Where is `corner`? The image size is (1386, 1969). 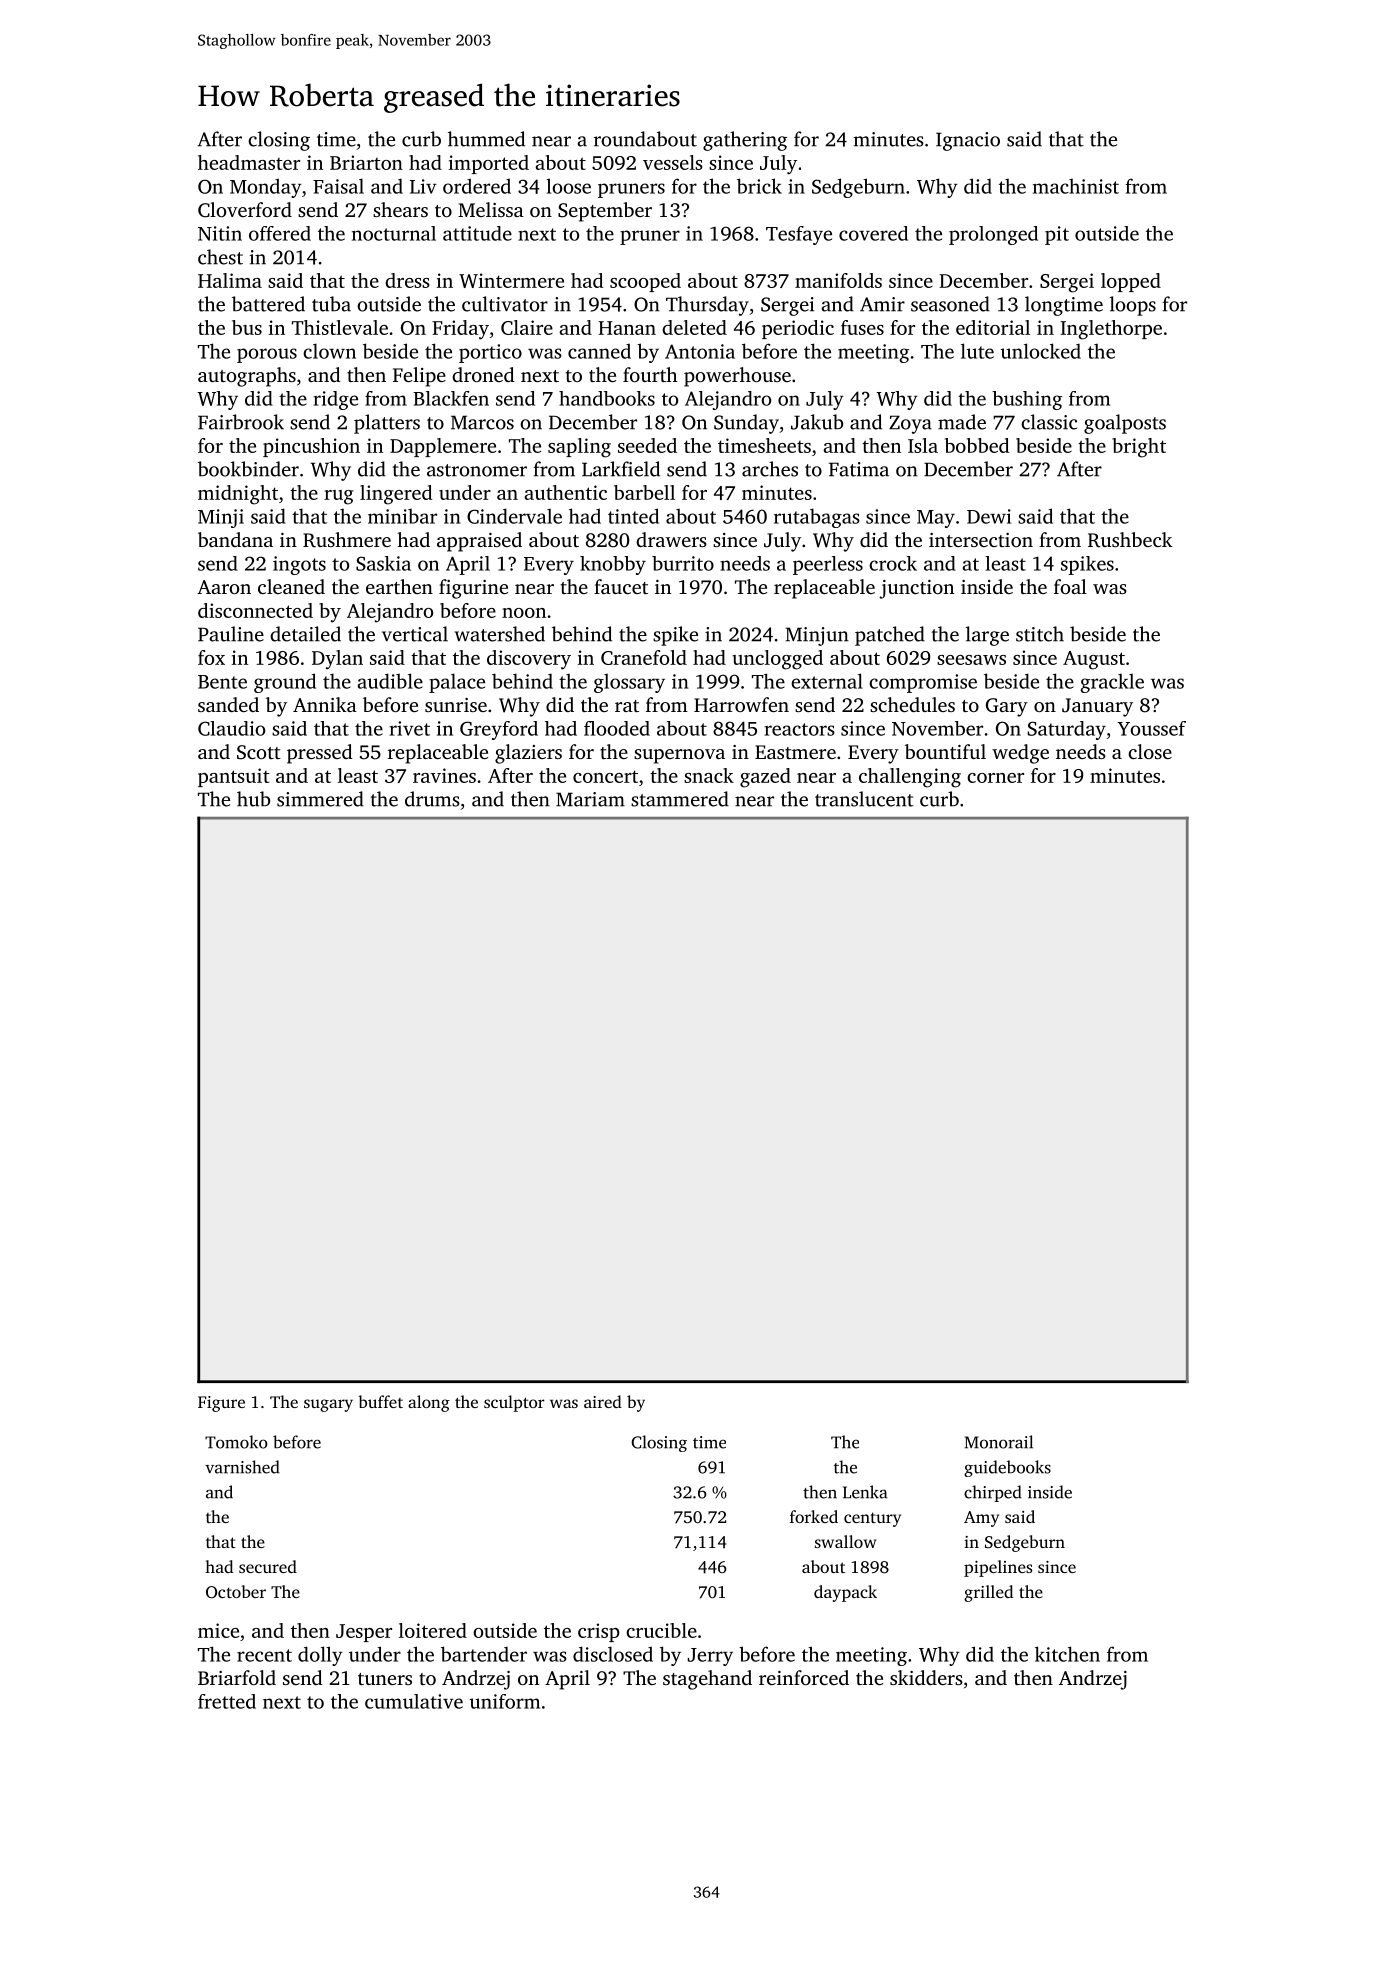
corner is located at coordinates (995, 778).
